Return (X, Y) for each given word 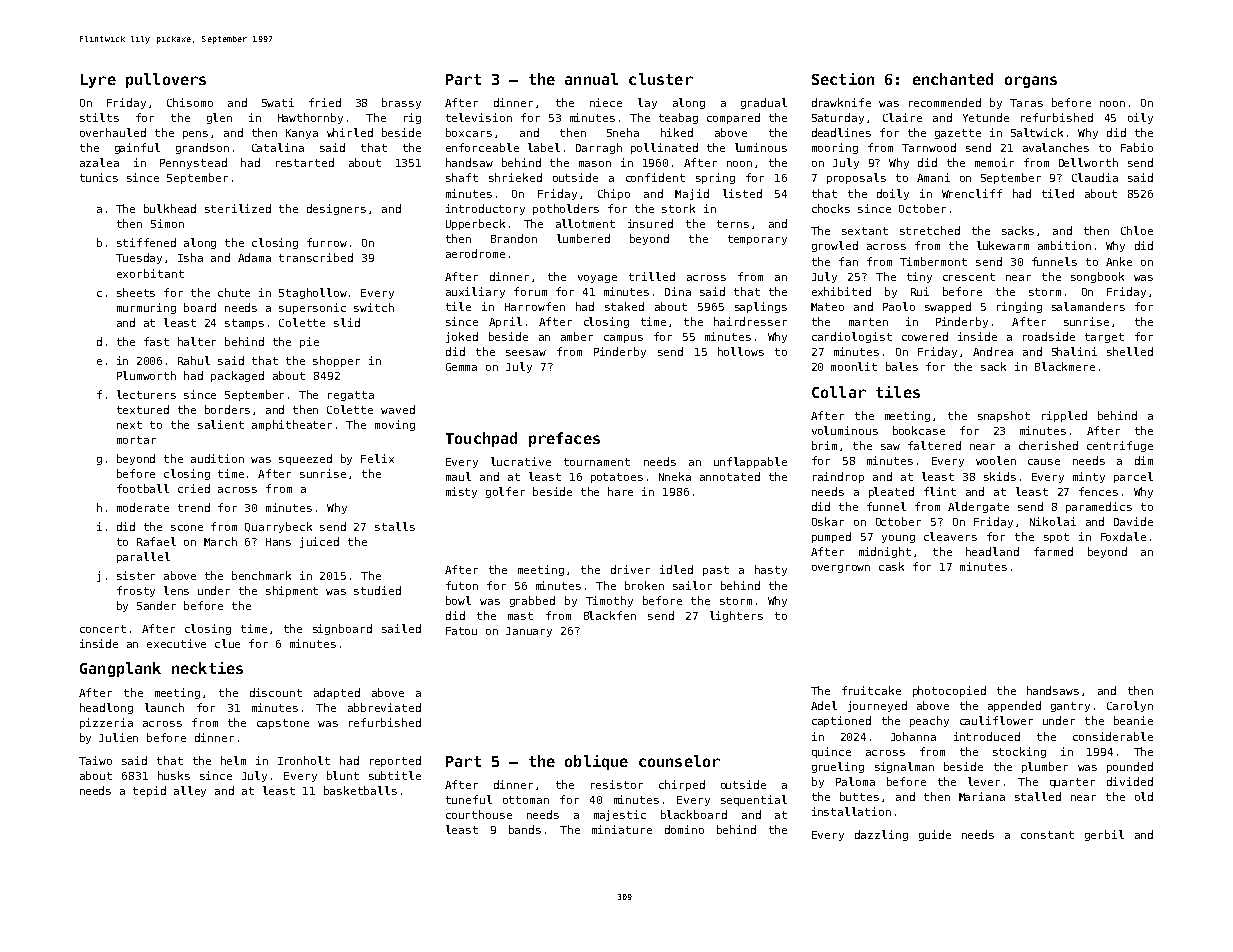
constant (1047, 835)
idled (676, 569)
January (529, 632)
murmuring (146, 308)
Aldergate (978, 507)
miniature (622, 829)
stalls (395, 526)
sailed (401, 628)
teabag (678, 118)
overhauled (113, 132)
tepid (149, 791)
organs (1031, 82)
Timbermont (933, 261)
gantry (1070, 707)
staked (624, 306)
